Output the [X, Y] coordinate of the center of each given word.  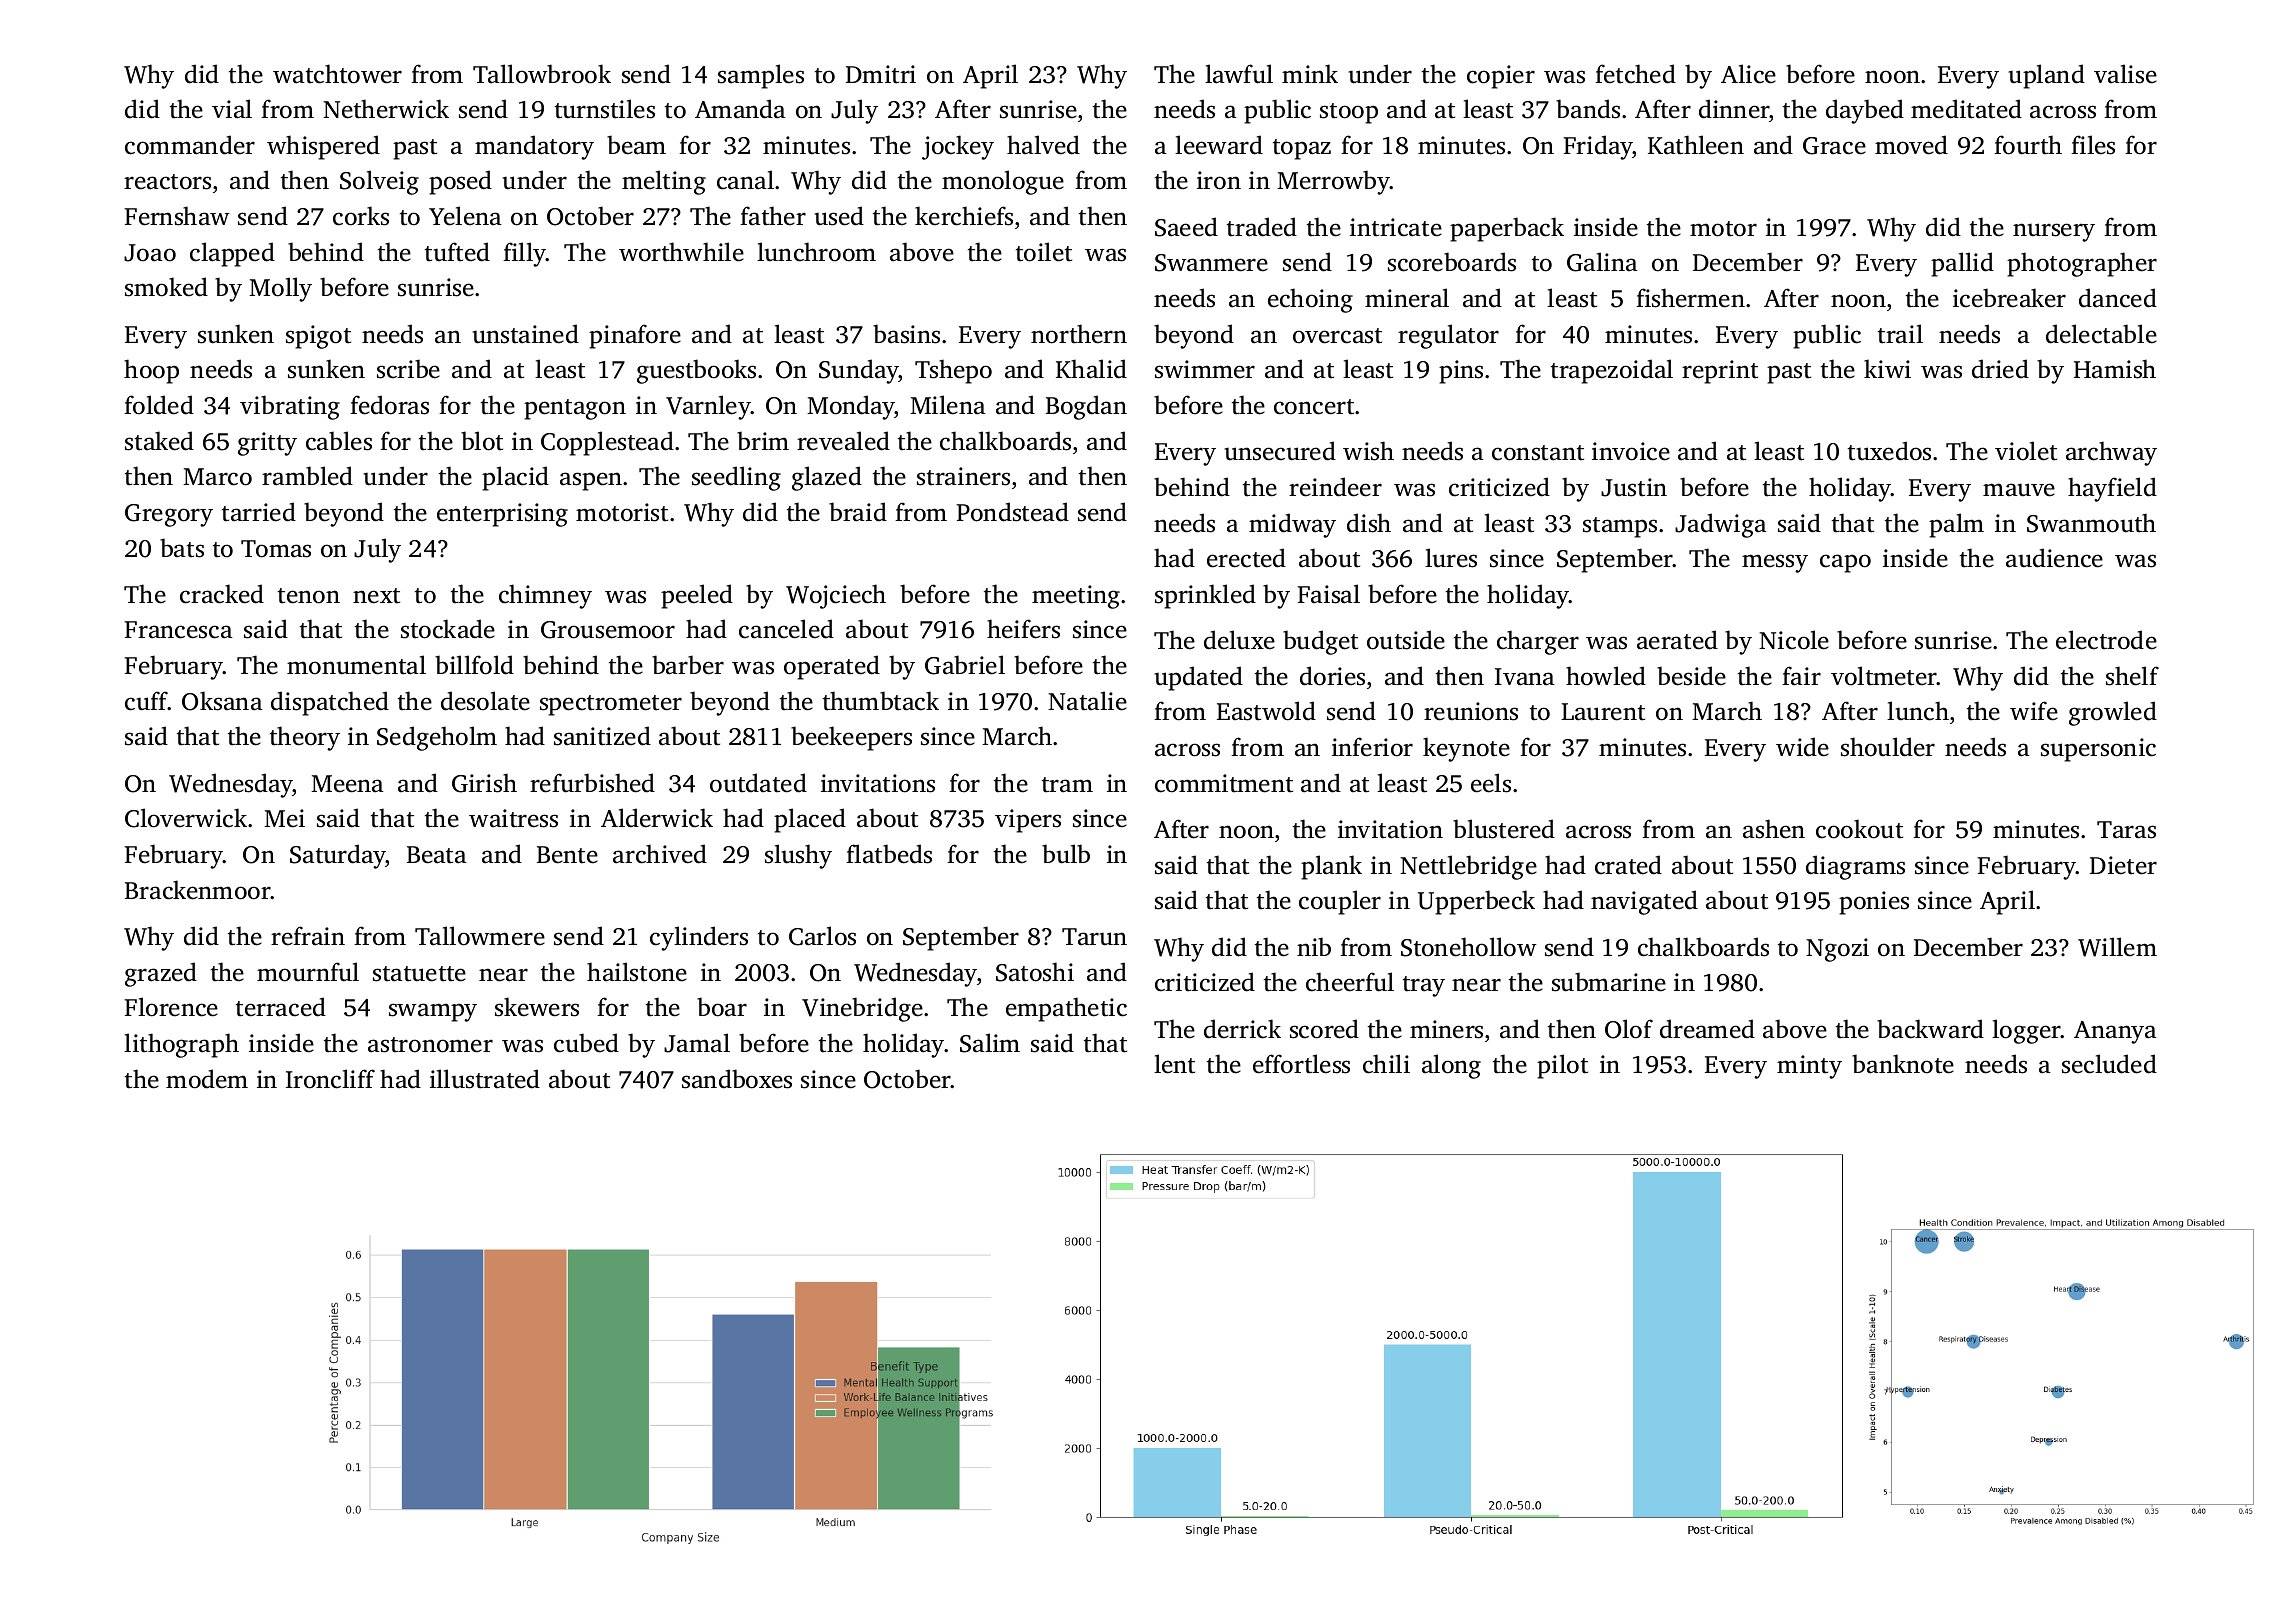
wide [1802, 747]
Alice [1748, 74]
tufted [457, 252]
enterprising [502, 515]
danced [2118, 298]
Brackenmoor [198, 890]
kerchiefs [964, 216]
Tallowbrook [542, 74]
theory [305, 738]
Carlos [822, 936]
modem [207, 1079]
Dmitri [881, 74]
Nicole [1794, 640]
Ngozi [1837, 950]
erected [1246, 558]
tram [1067, 785]
